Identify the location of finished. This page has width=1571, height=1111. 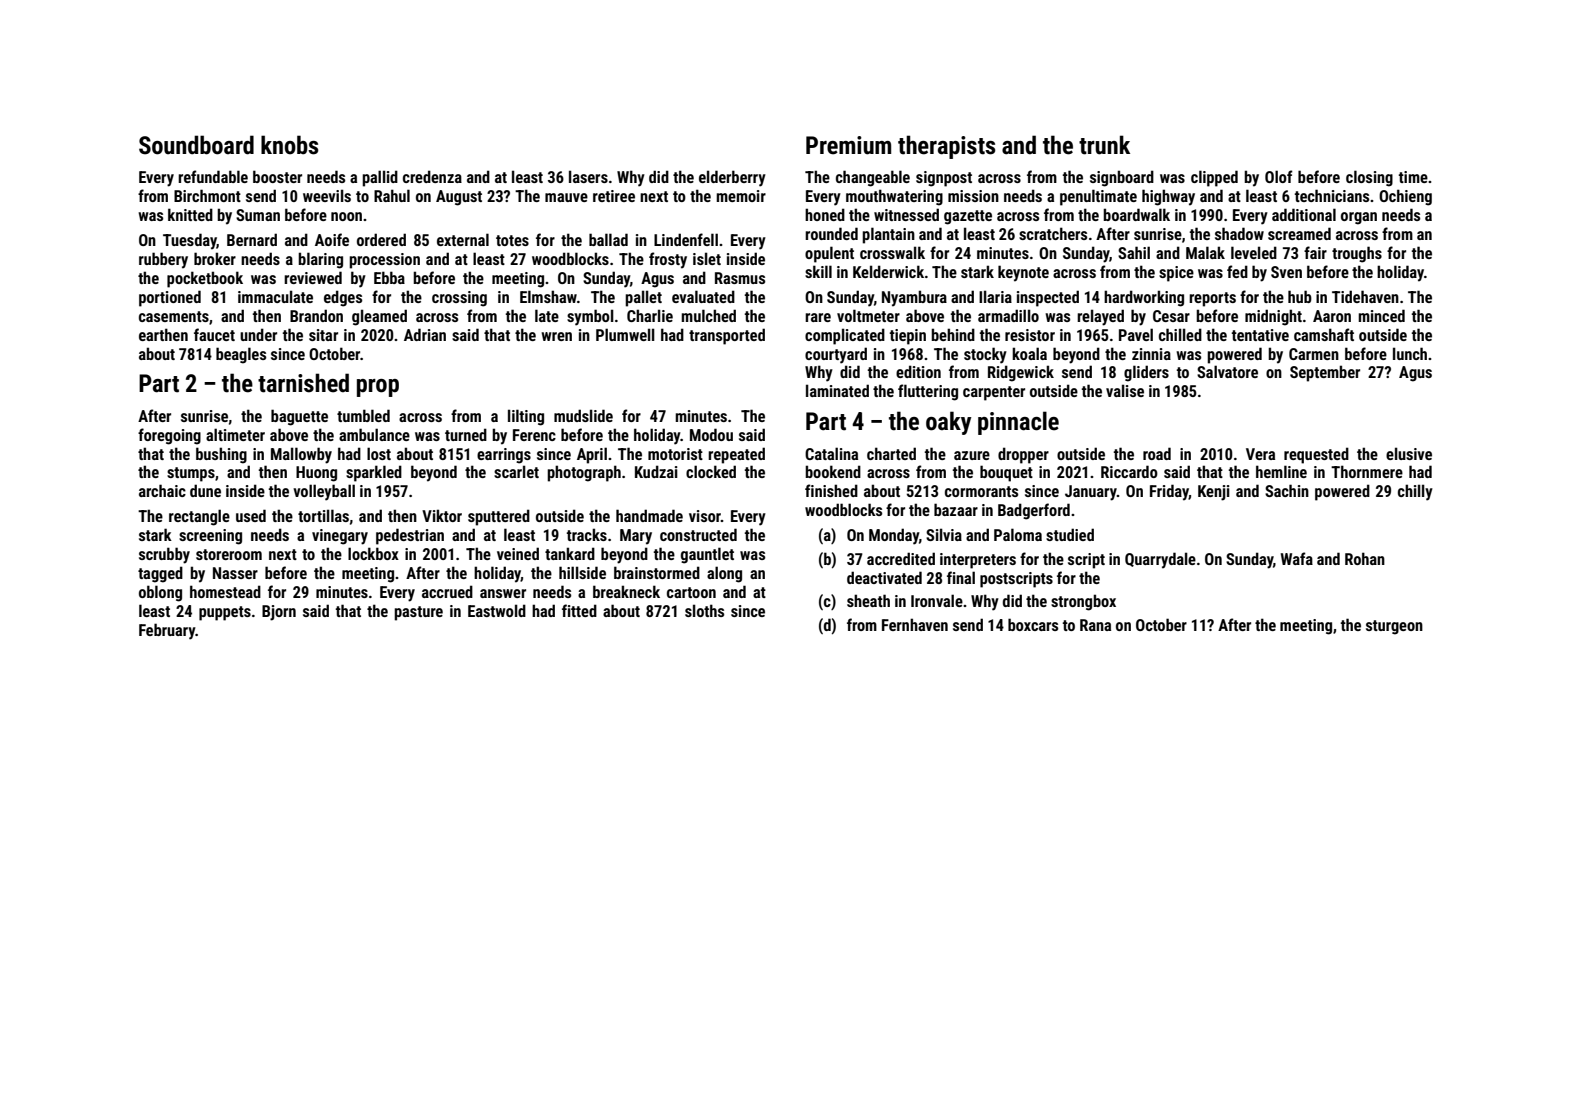
(831, 490).
